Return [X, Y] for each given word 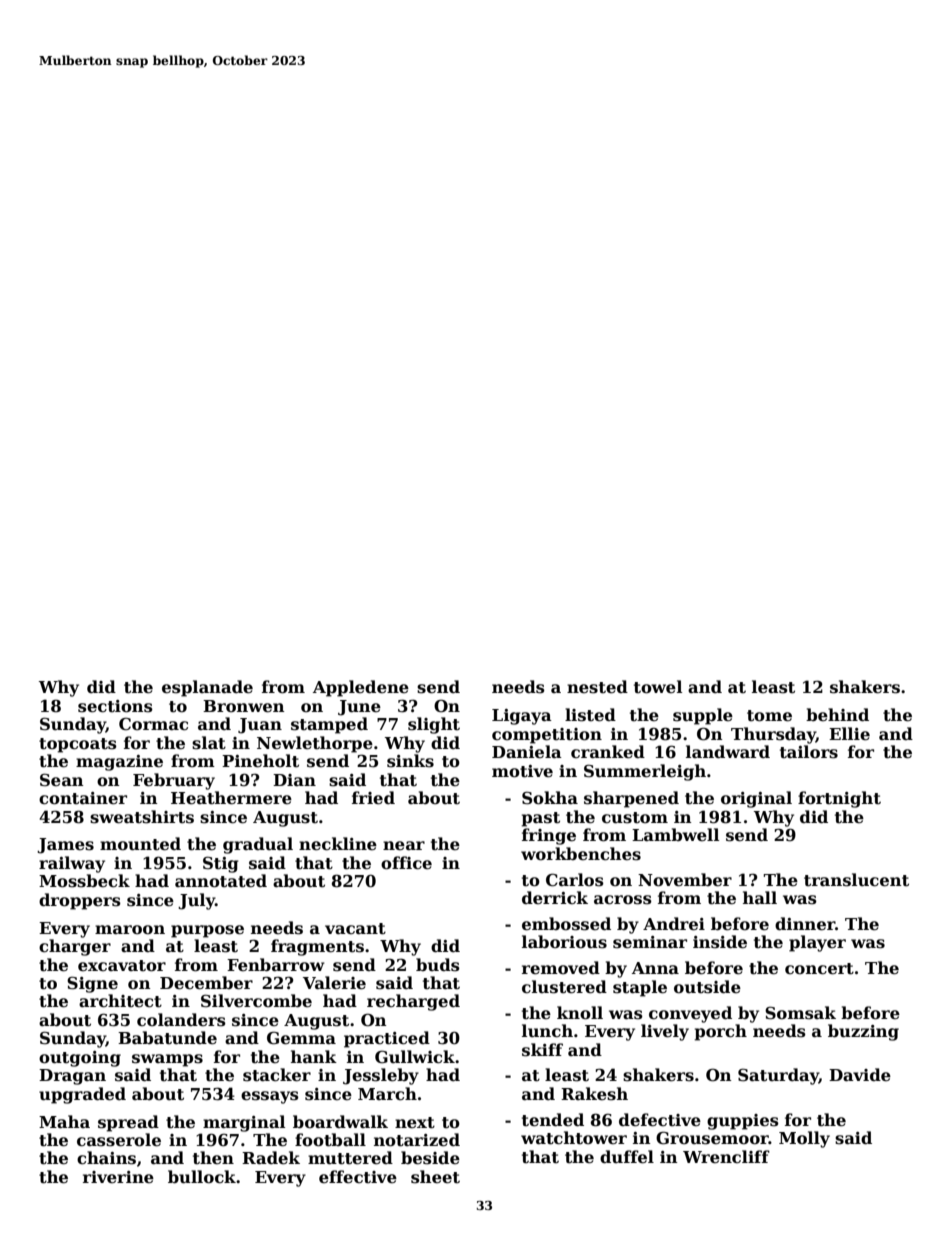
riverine [118, 1177]
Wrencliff [726, 1156]
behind [837, 714]
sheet [435, 1177]
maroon [130, 930]
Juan [260, 726]
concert [819, 969]
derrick [555, 897]
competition [547, 736]
